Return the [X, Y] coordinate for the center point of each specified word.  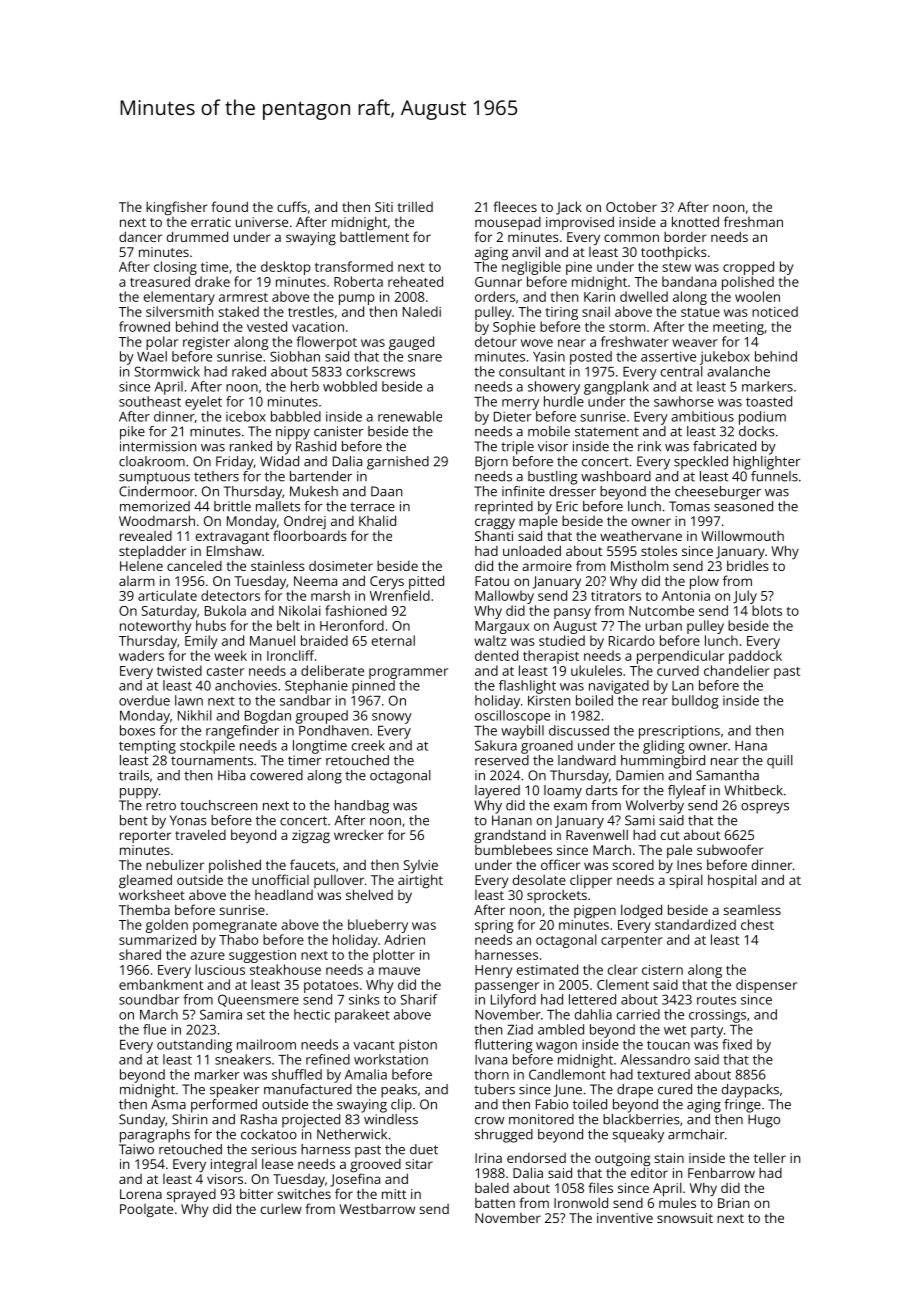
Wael [152, 356]
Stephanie [316, 687]
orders [495, 296]
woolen [757, 296]
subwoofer [730, 849]
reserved [502, 760]
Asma [168, 1104]
